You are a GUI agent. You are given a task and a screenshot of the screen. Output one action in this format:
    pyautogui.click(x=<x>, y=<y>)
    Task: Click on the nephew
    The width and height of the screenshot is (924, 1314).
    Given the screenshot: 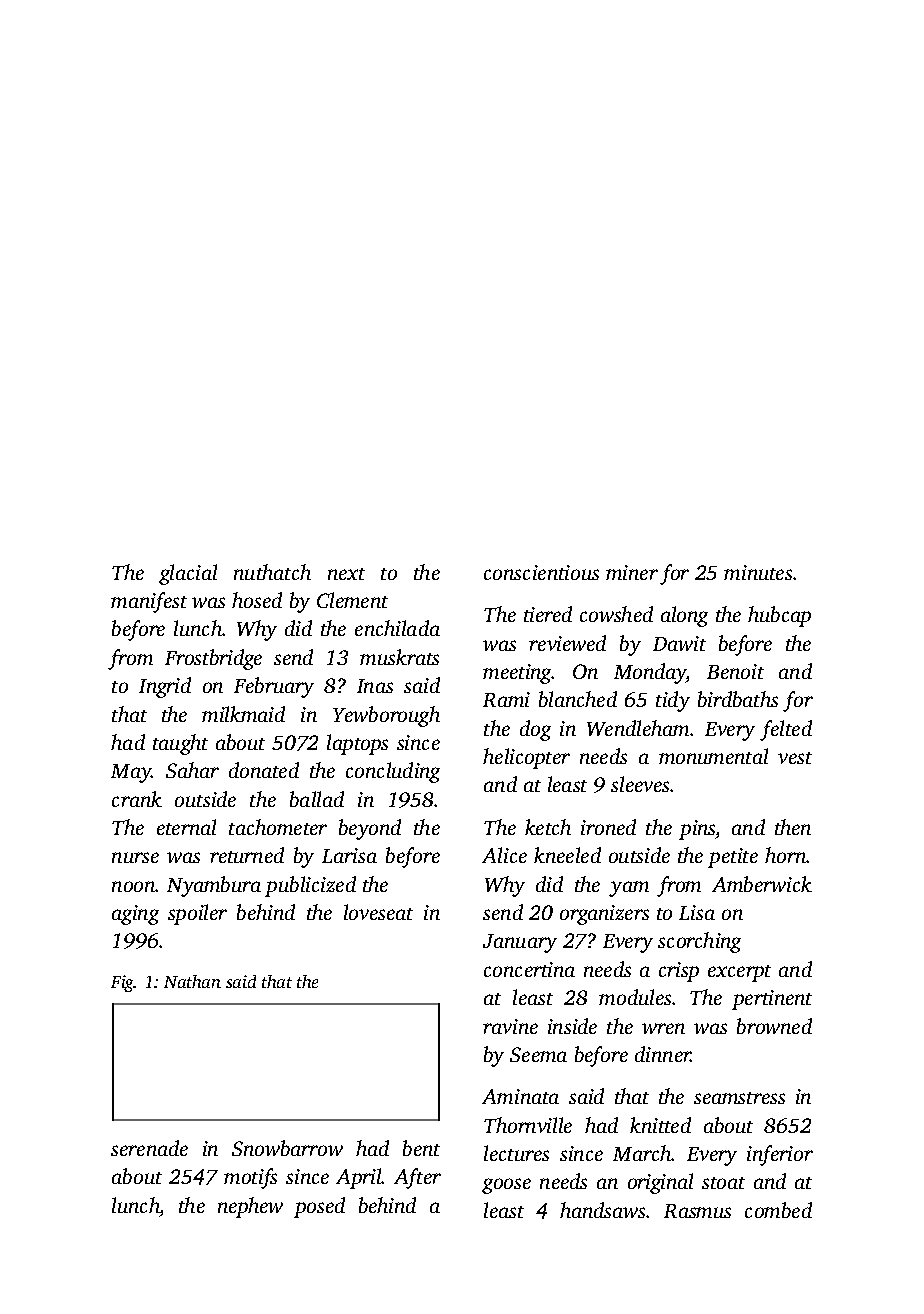 What is the action you would take?
    pyautogui.click(x=250, y=1207)
